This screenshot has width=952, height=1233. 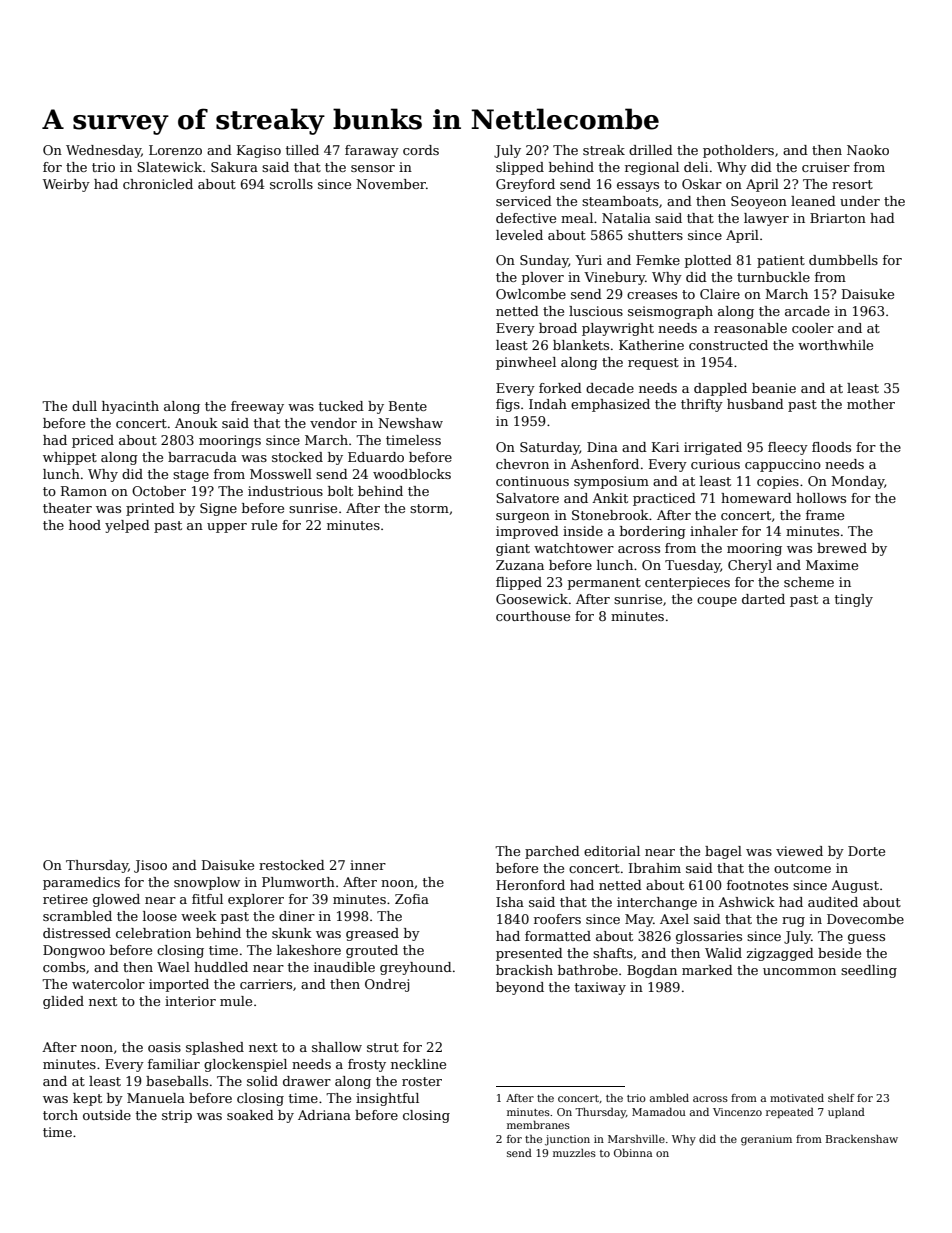 What do you see at coordinates (871, 404) in the screenshot?
I see `mother` at bounding box center [871, 404].
